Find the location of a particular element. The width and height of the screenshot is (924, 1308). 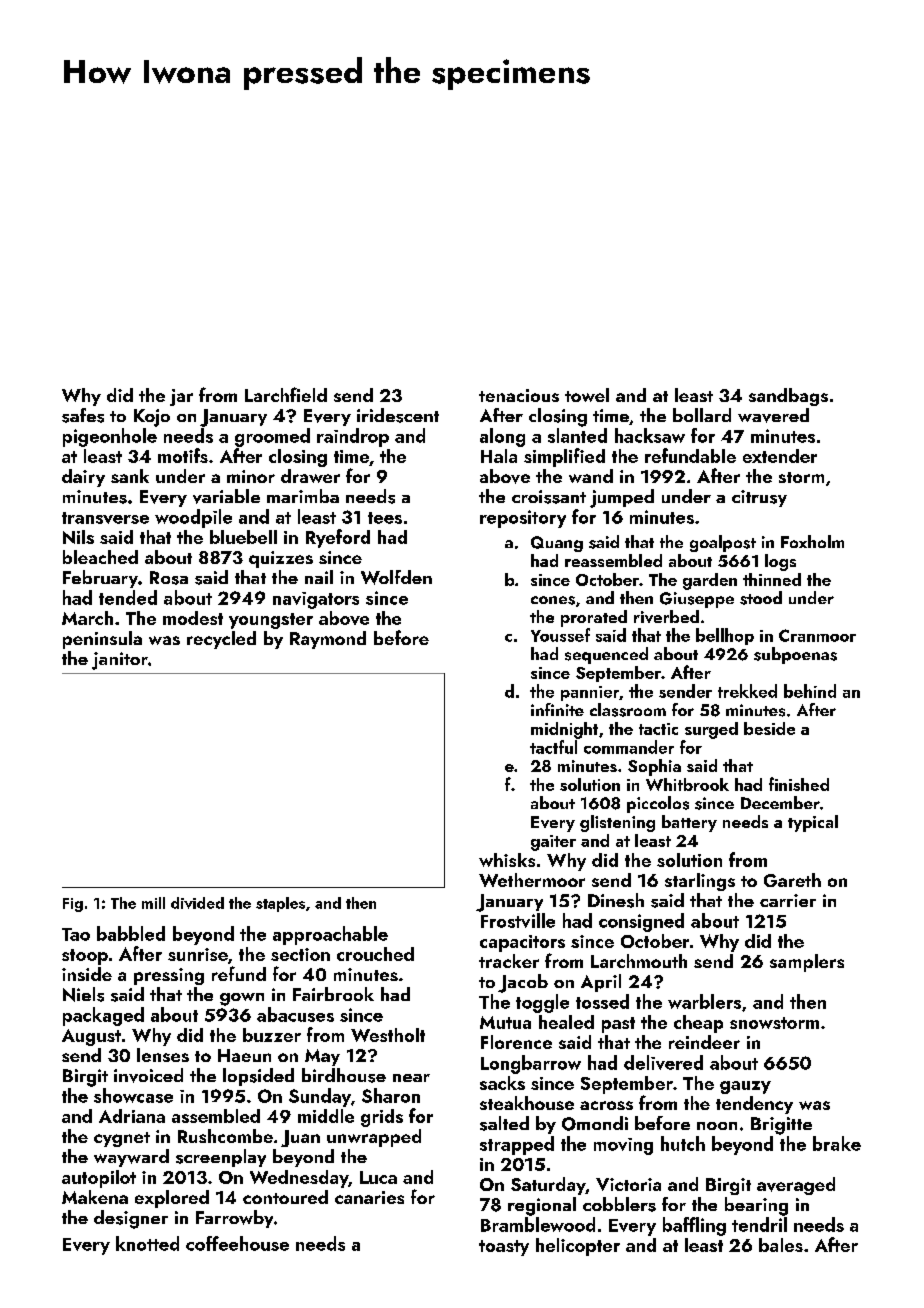

Mutua is located at coordinates (505, 1022).
